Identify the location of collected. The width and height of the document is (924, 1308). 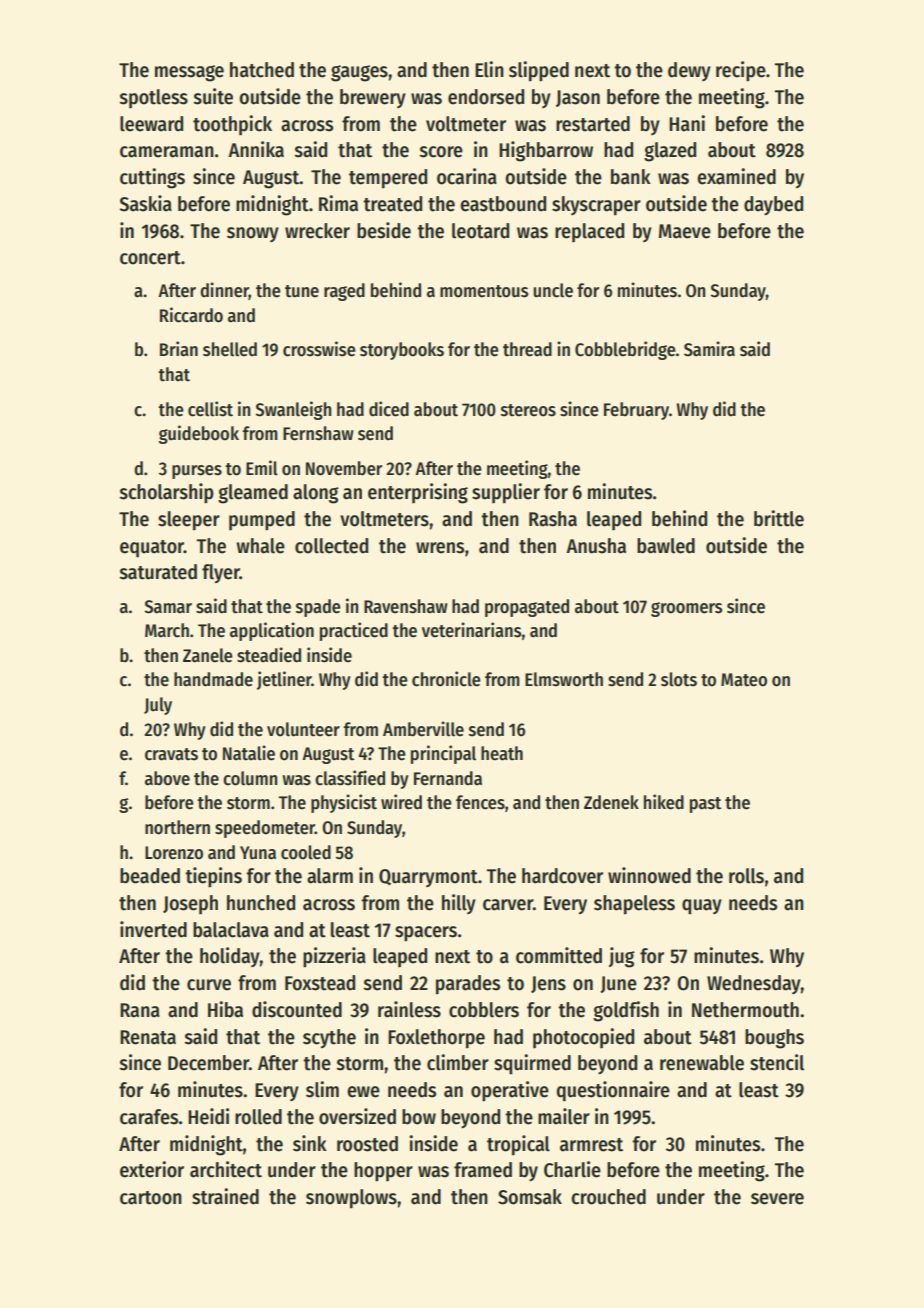
(331, 546).
